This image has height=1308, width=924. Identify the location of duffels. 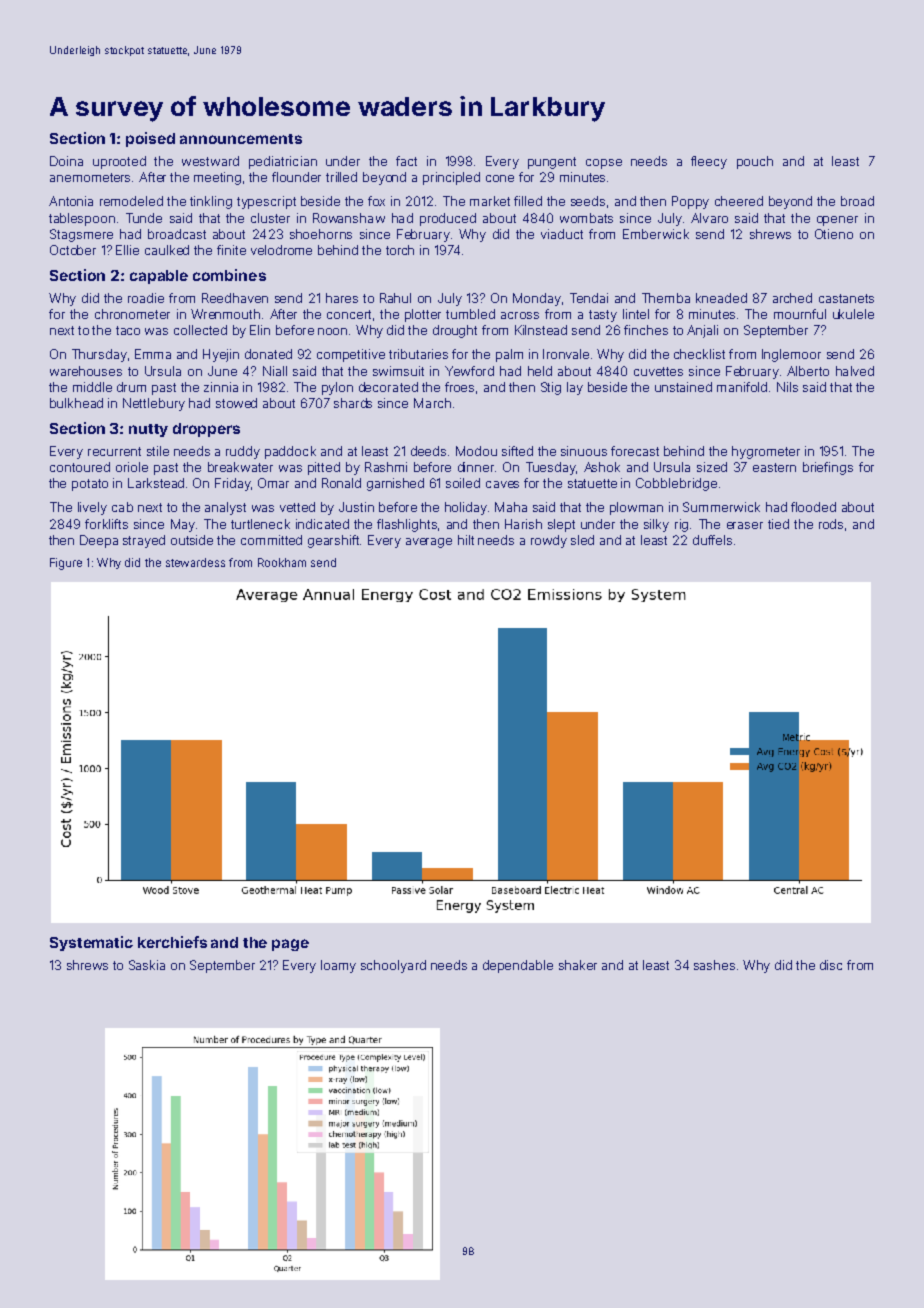
(712, 540).
